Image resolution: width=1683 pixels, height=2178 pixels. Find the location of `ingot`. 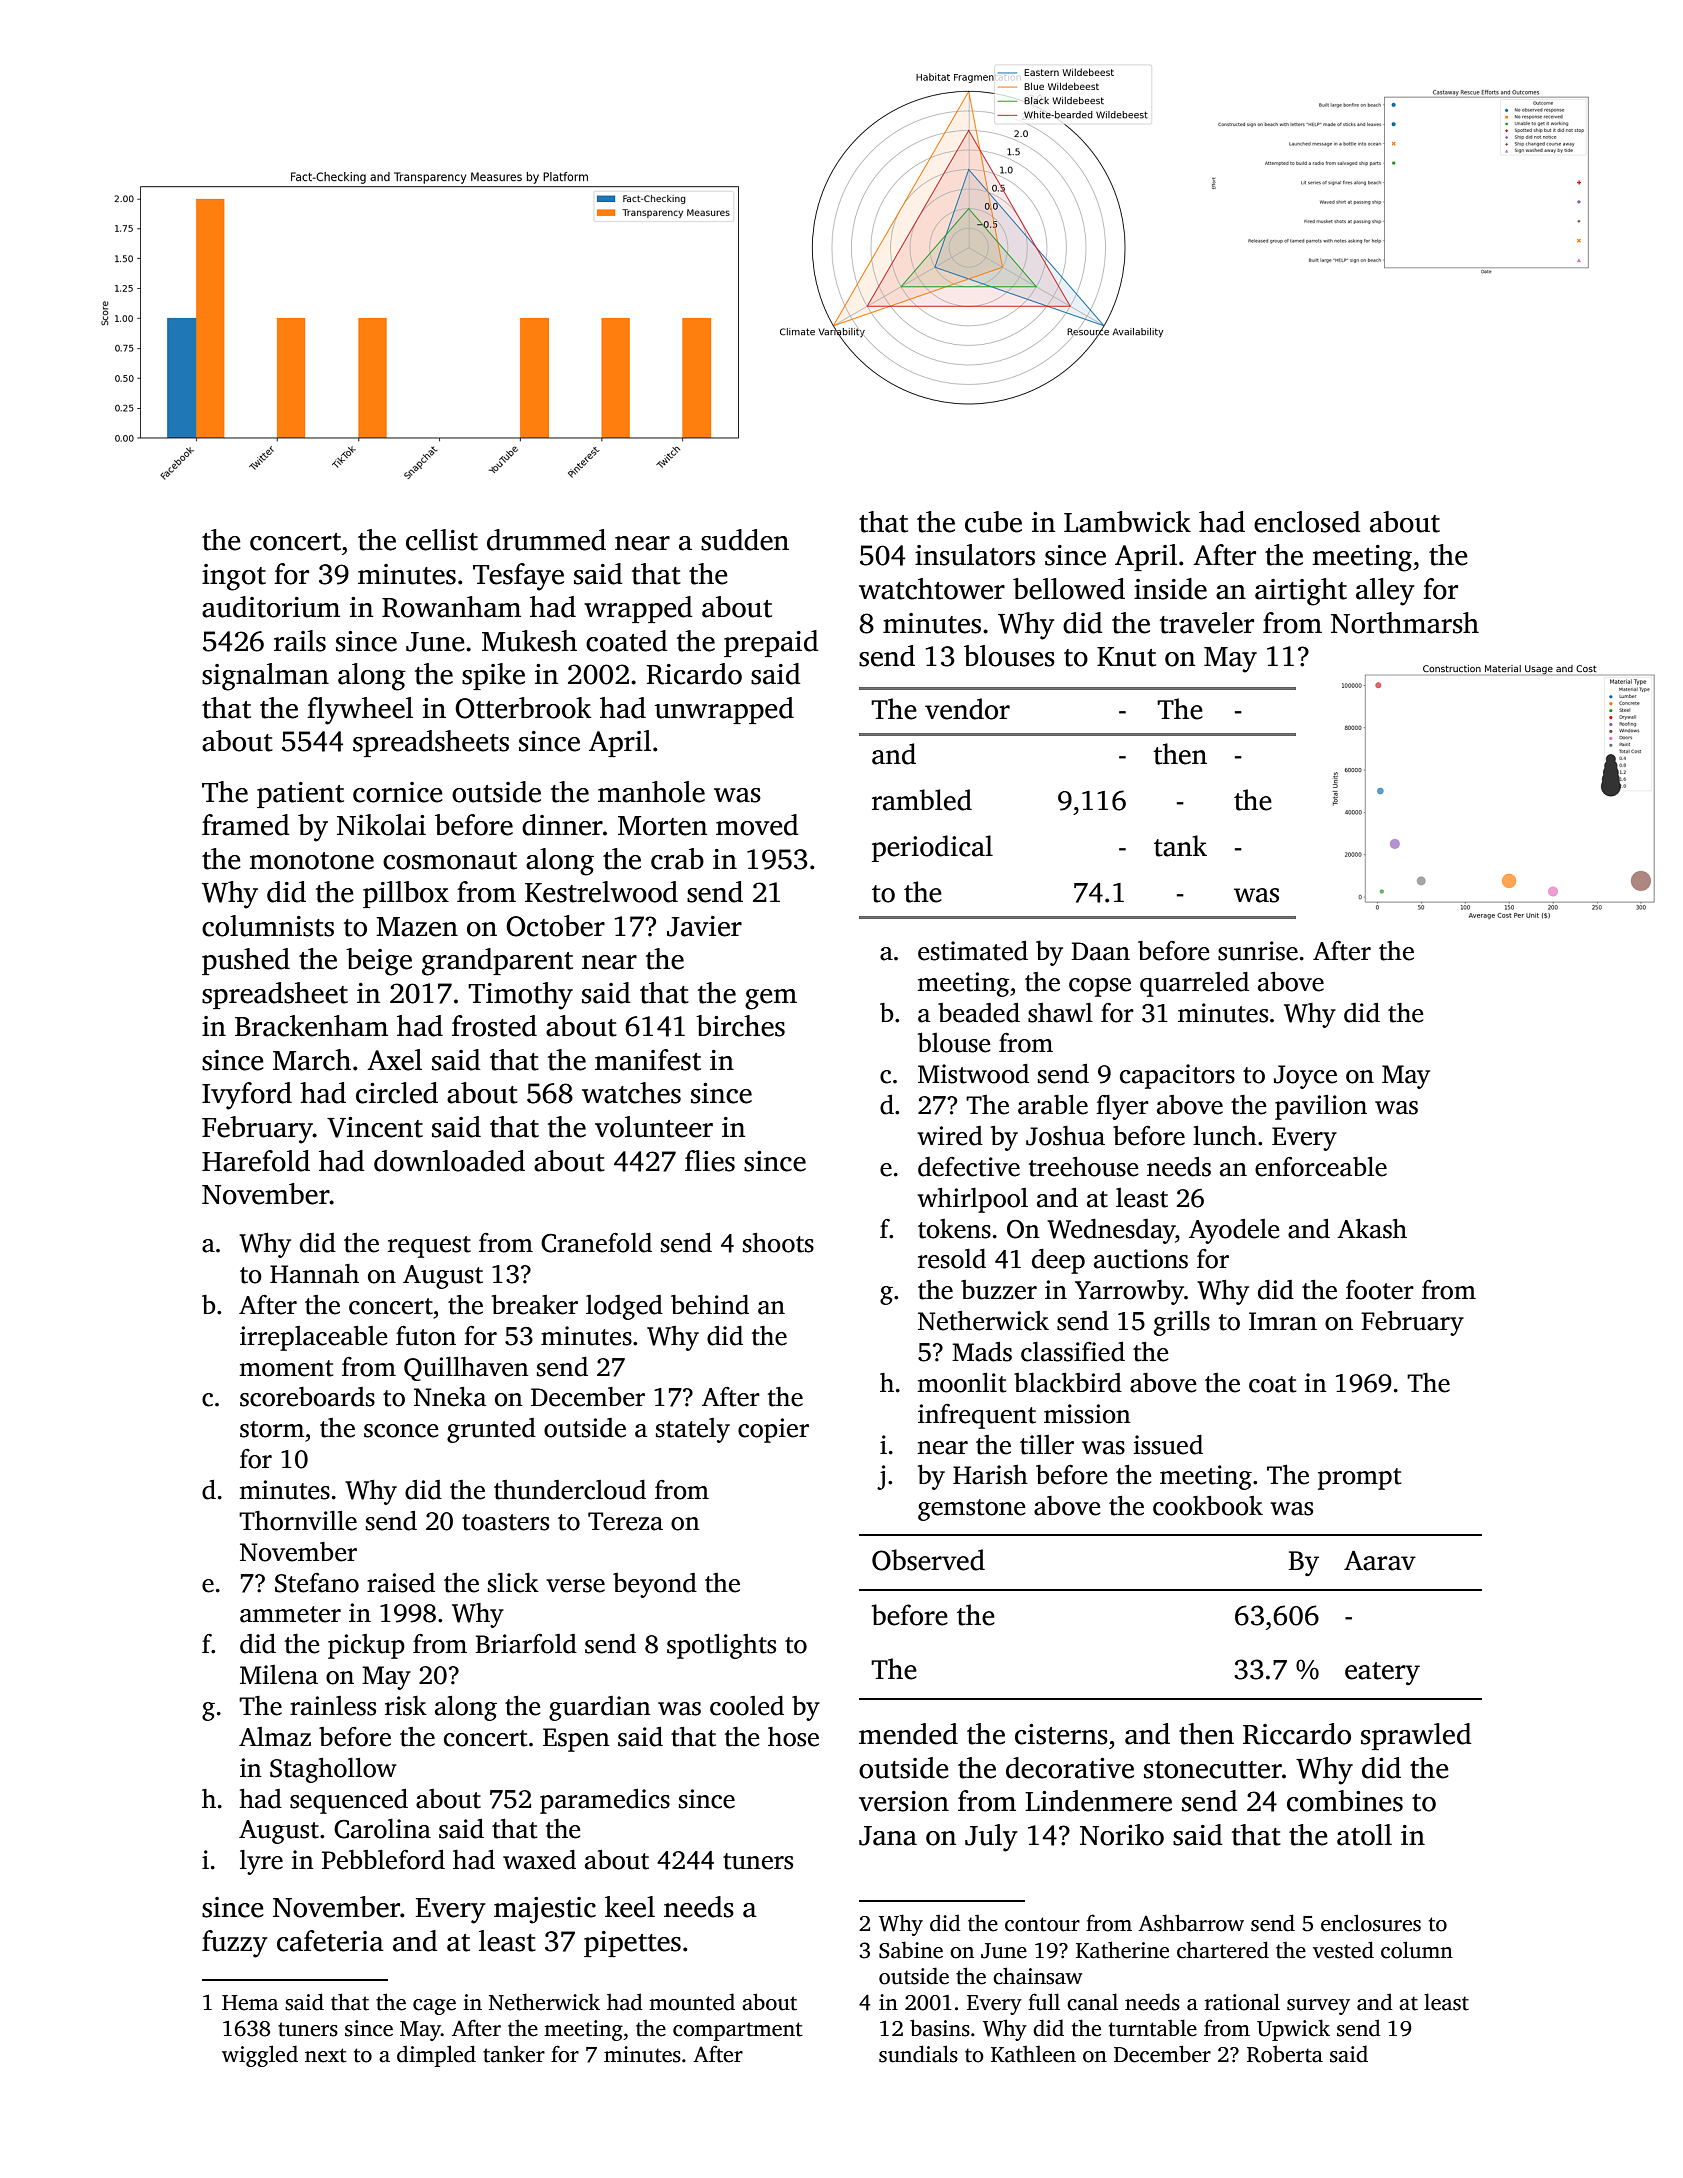

ingot is located at coordinates (234, 577).
